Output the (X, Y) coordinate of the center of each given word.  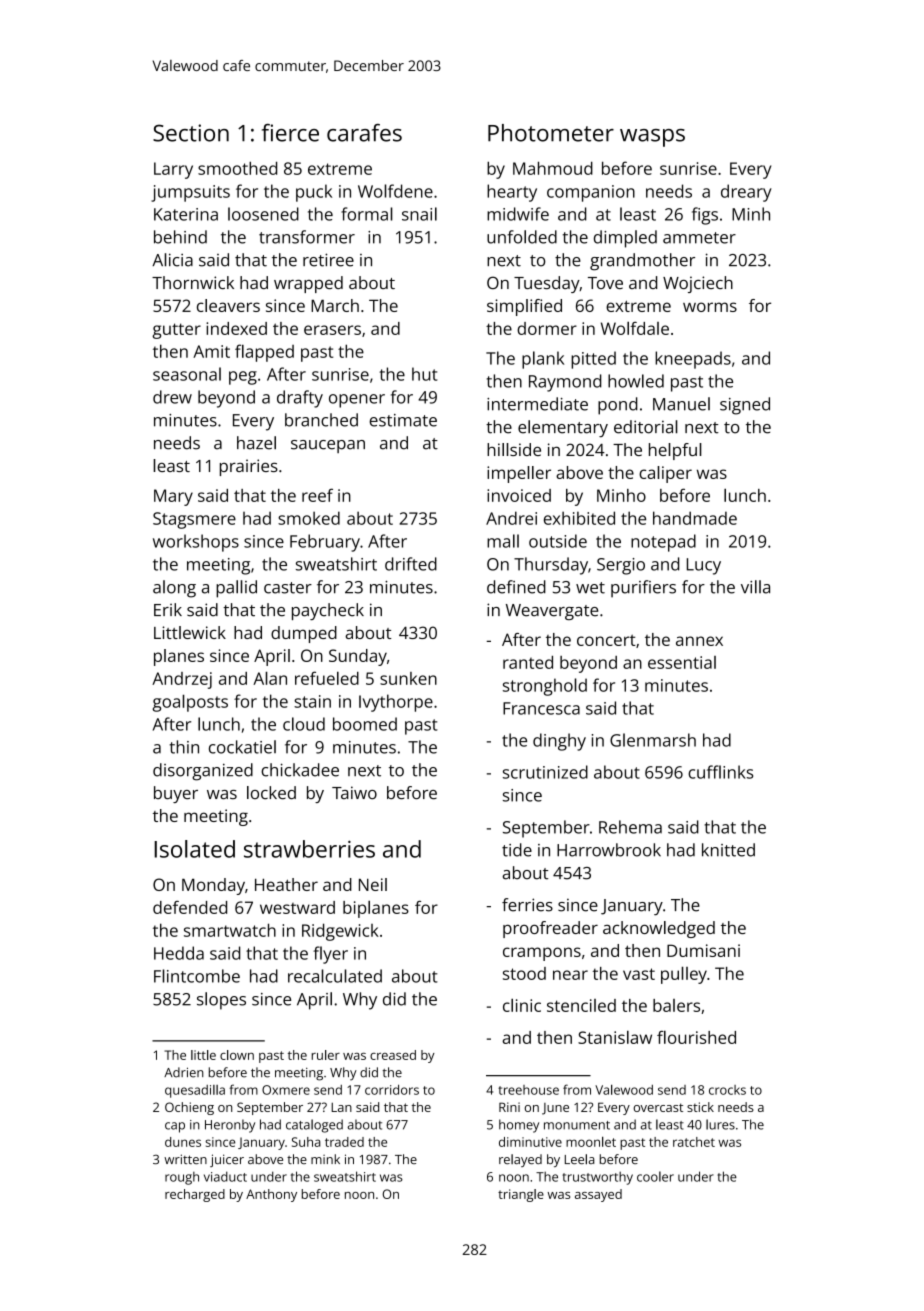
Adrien (184, 1072)
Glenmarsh (653, 740)
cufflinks (720, 772)
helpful (675, 451)
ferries (527, 905)
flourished (696, 1037)
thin (184, 747)
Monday (213, 886)
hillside (514, 449)
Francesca (541, 708)
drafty (300, 399)
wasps (652, 138)
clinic (522, 1005)
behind (180, 237)
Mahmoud (553, 168)
